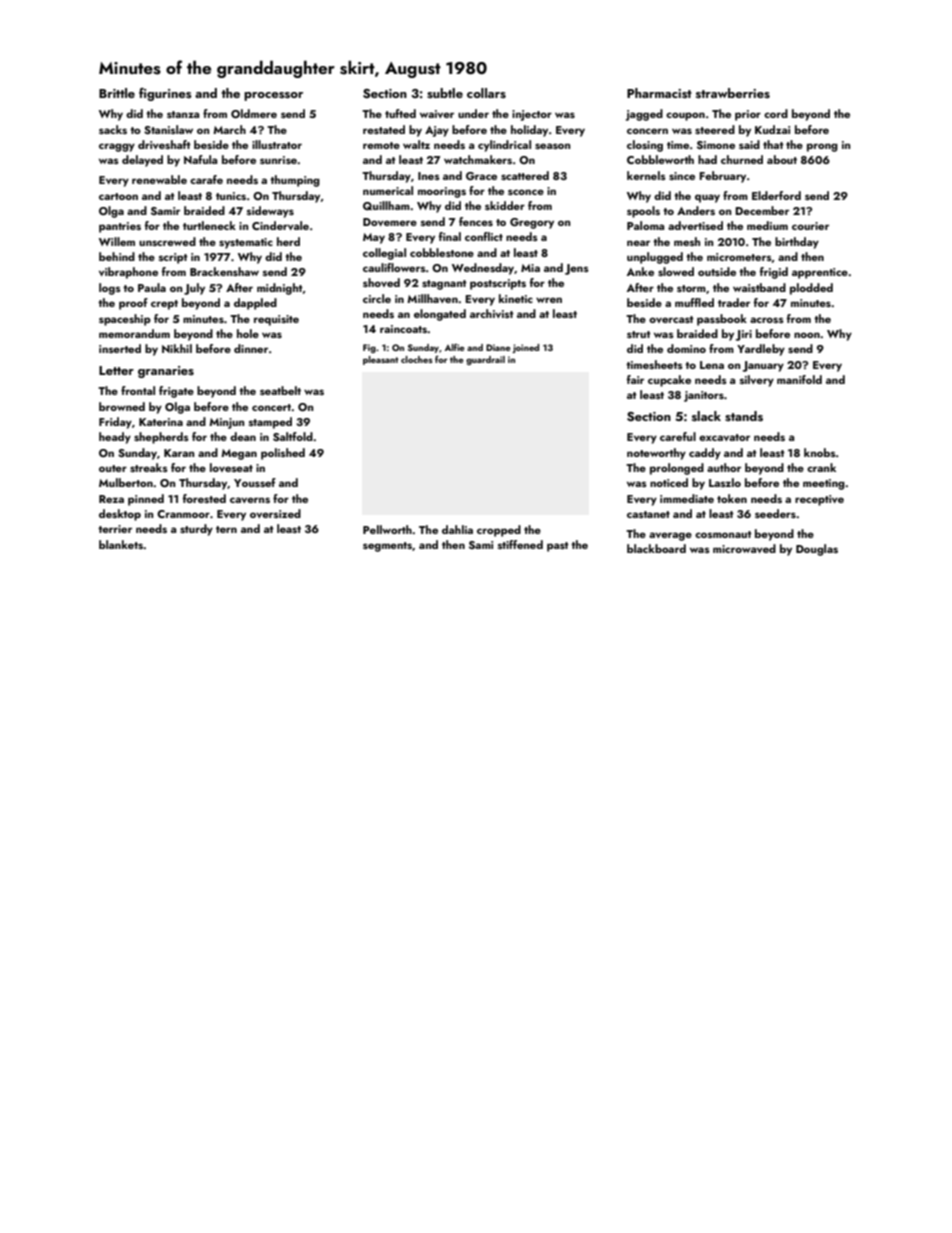 The height and width of the screenshot is (1233, 952). I want to click on fair, so click(635, 379).
